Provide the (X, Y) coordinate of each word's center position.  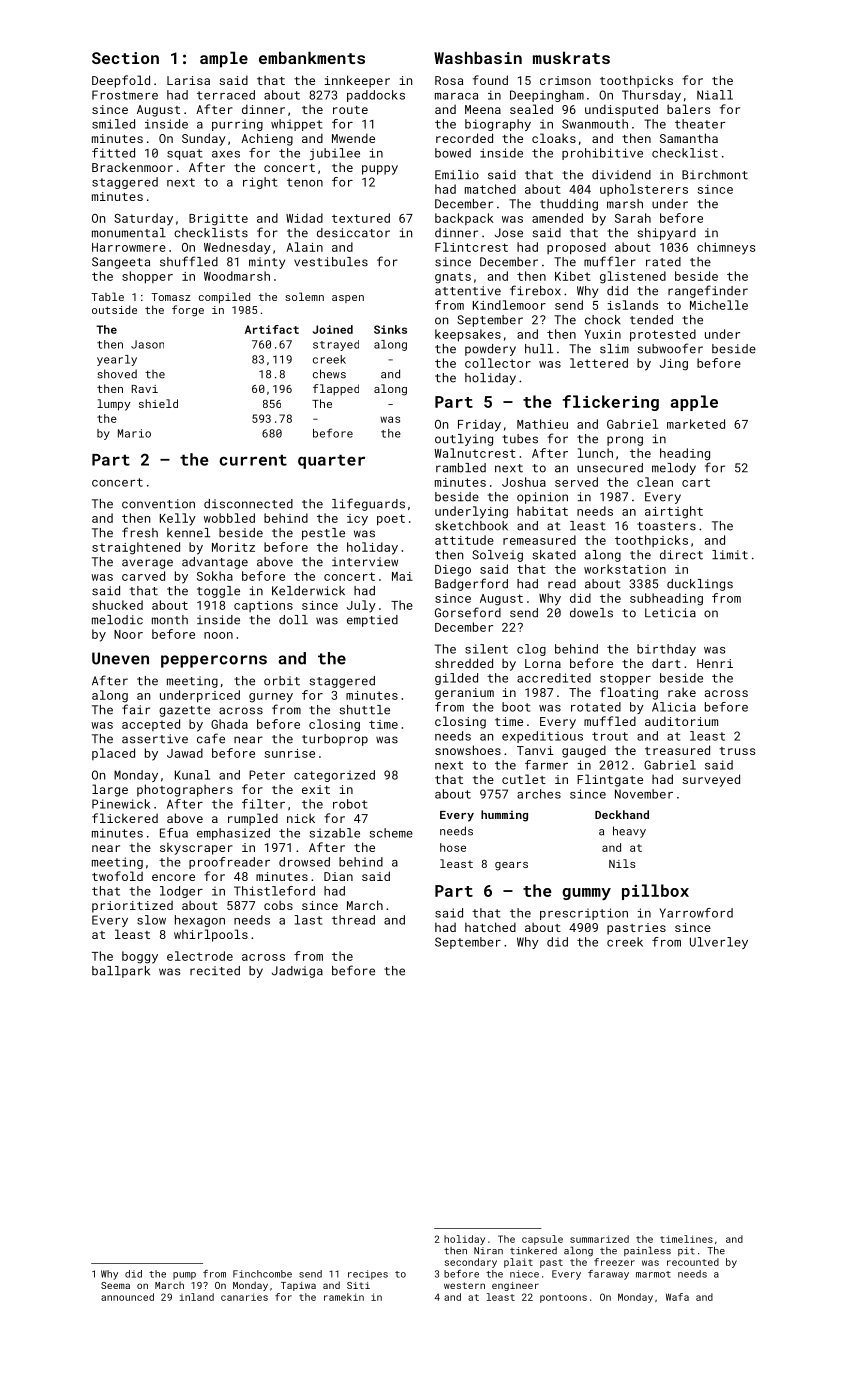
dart (666, 663)
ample (224, 59)
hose (453, 847)
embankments (312, 57)
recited (215, 971)
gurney (271, 698)
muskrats (571, 57)
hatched (490, 927)
